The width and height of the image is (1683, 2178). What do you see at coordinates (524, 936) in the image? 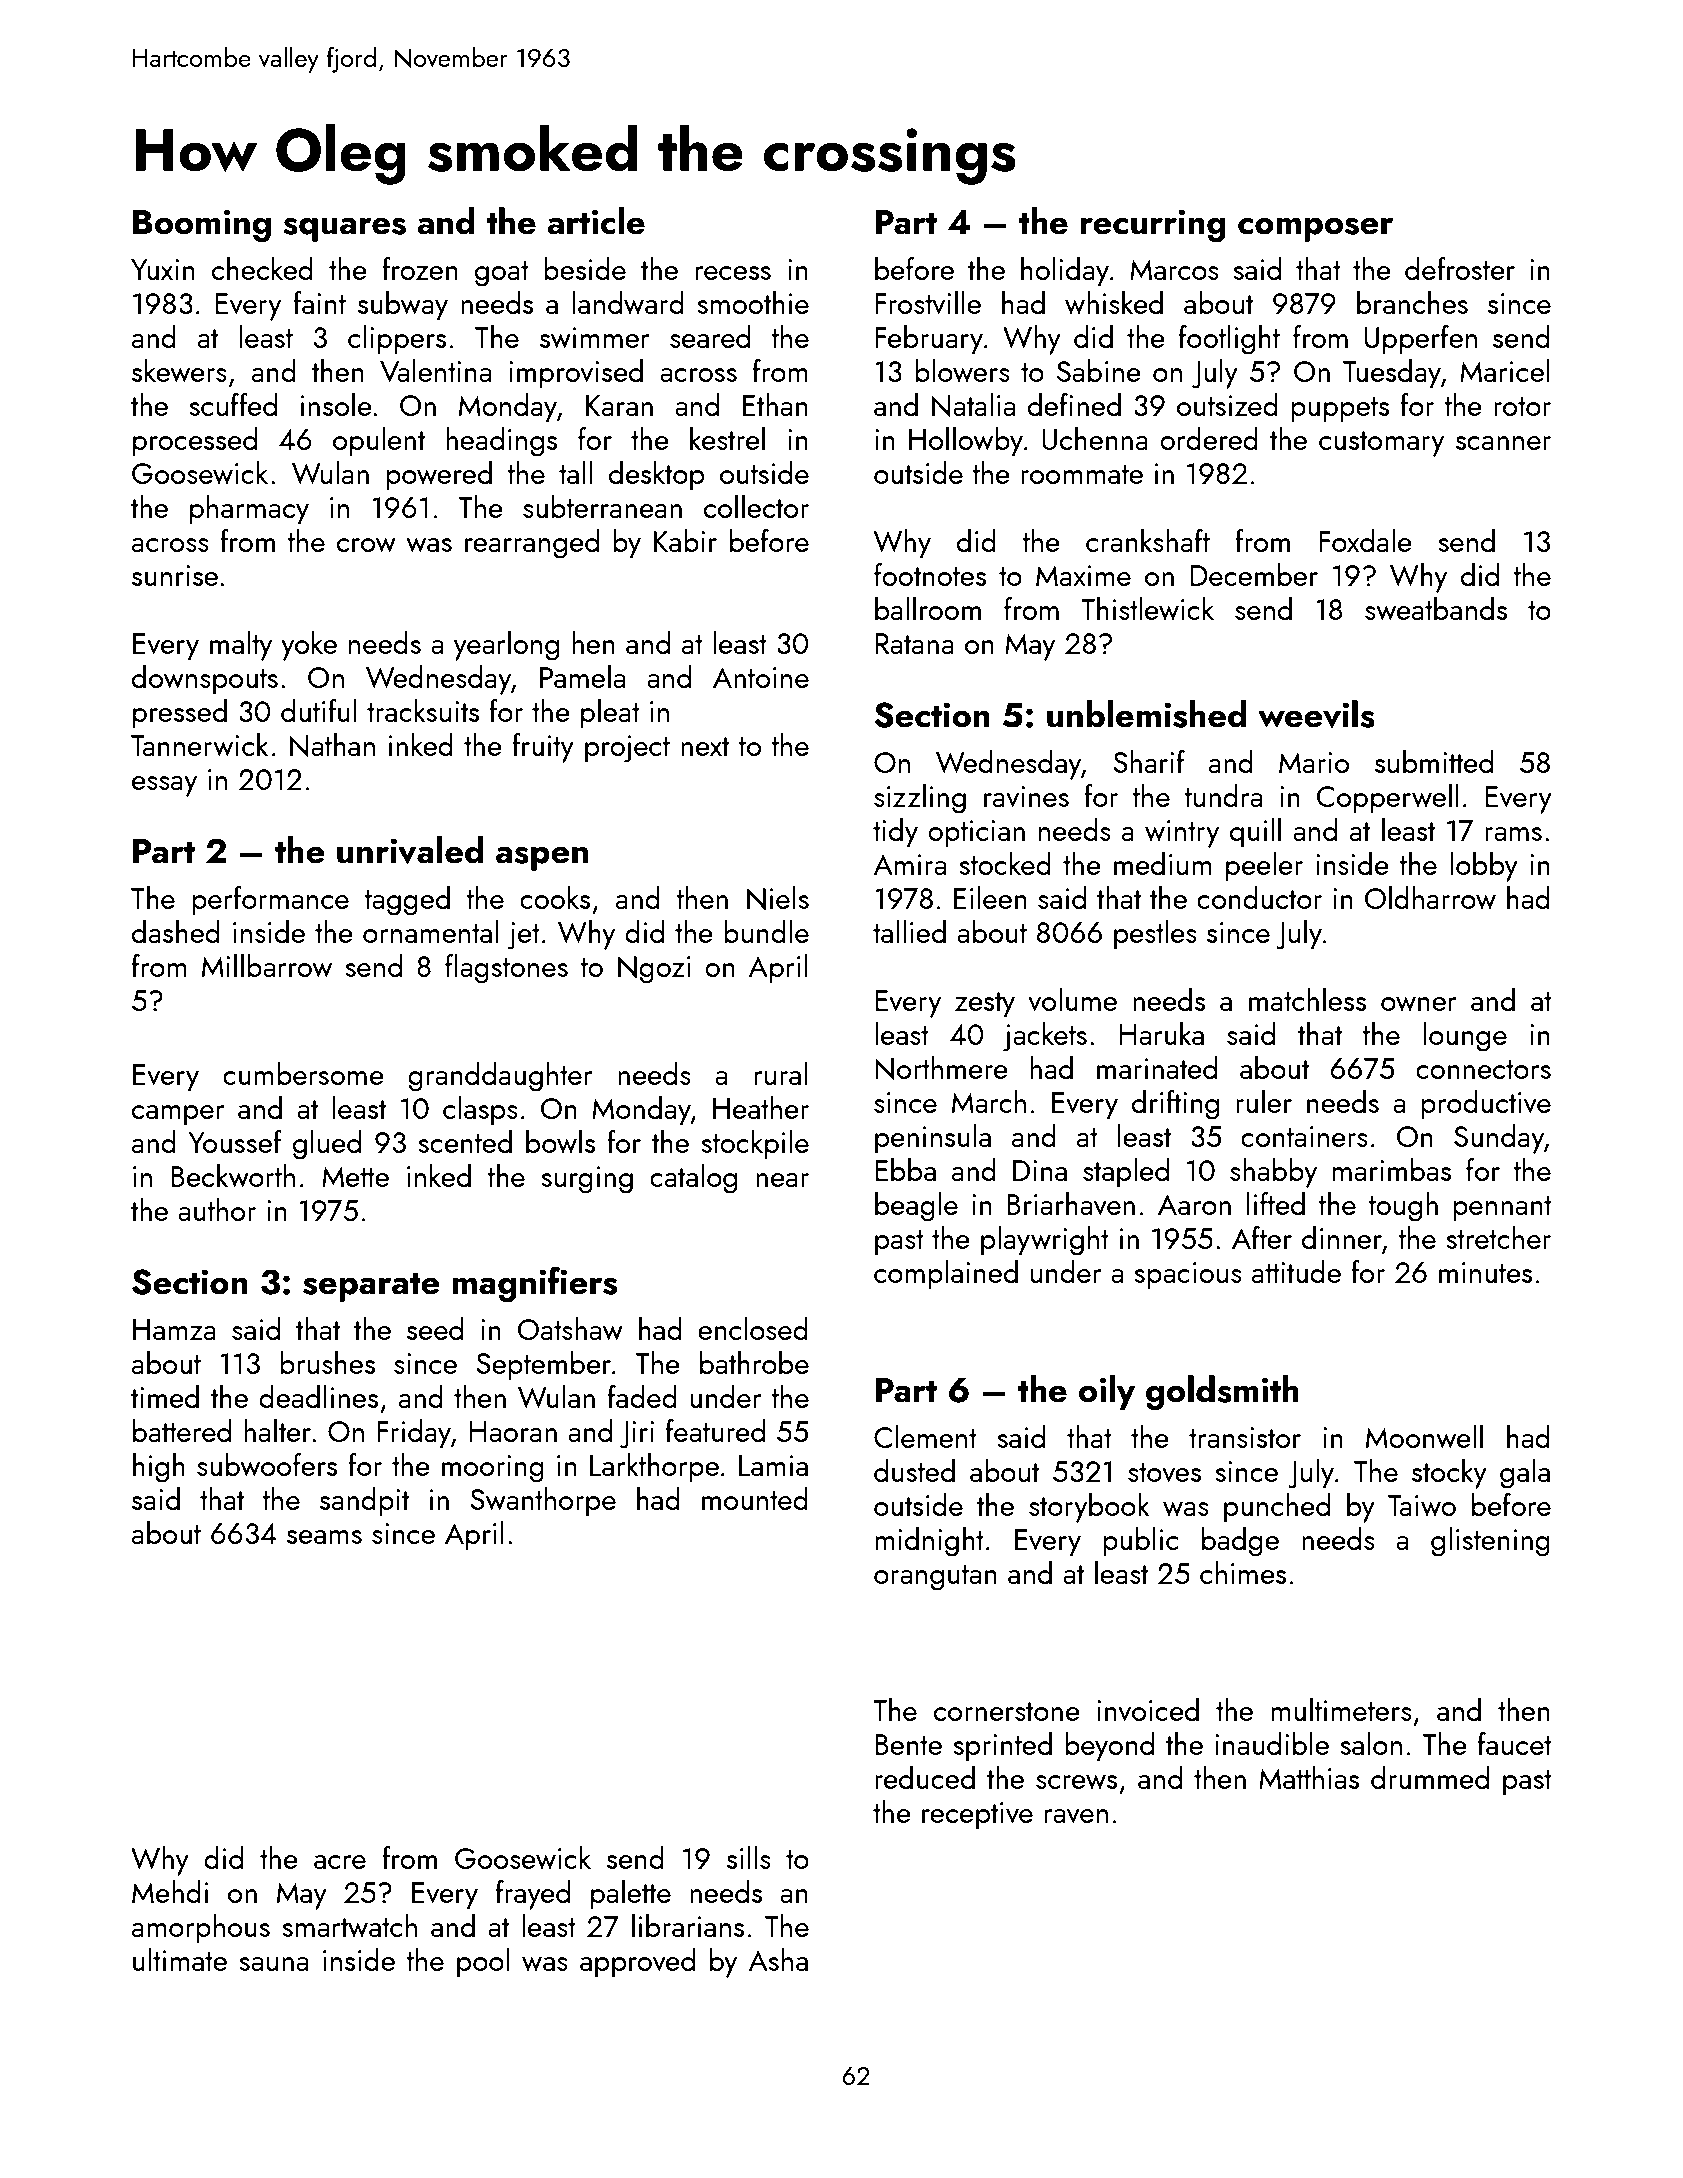
I see `jet` at bounding box center [524, 936].
